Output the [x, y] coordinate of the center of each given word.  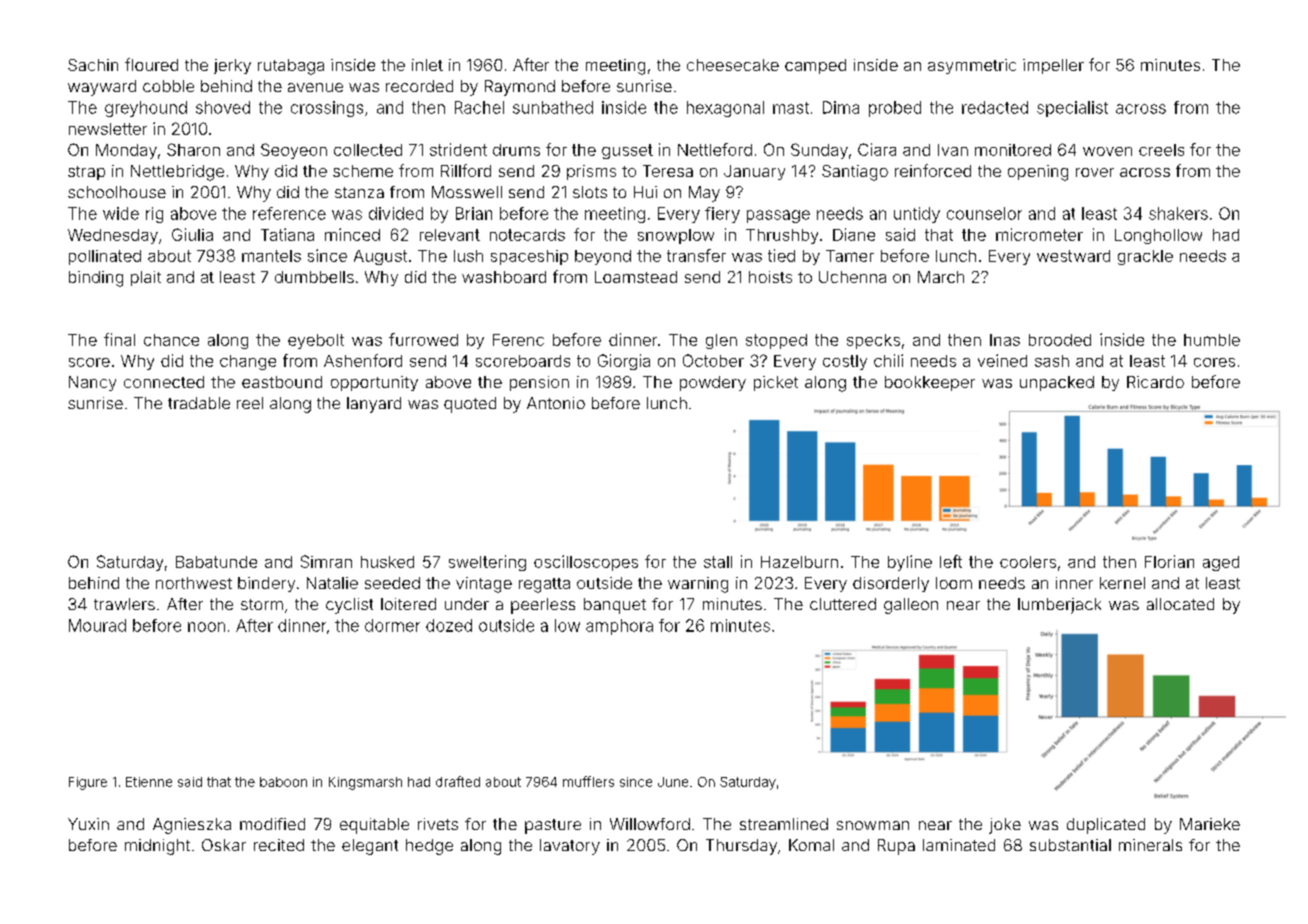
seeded [392, 583]
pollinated [105, 257]
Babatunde [216, 562]
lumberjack [1059, 606]
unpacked [1057, 383]
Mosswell [467, 192]
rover [1095, 172]
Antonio [556, 403]
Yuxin [88, 824]
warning [698, 585]
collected [368, 150]
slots [590, 192]
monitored [1013, 150]
